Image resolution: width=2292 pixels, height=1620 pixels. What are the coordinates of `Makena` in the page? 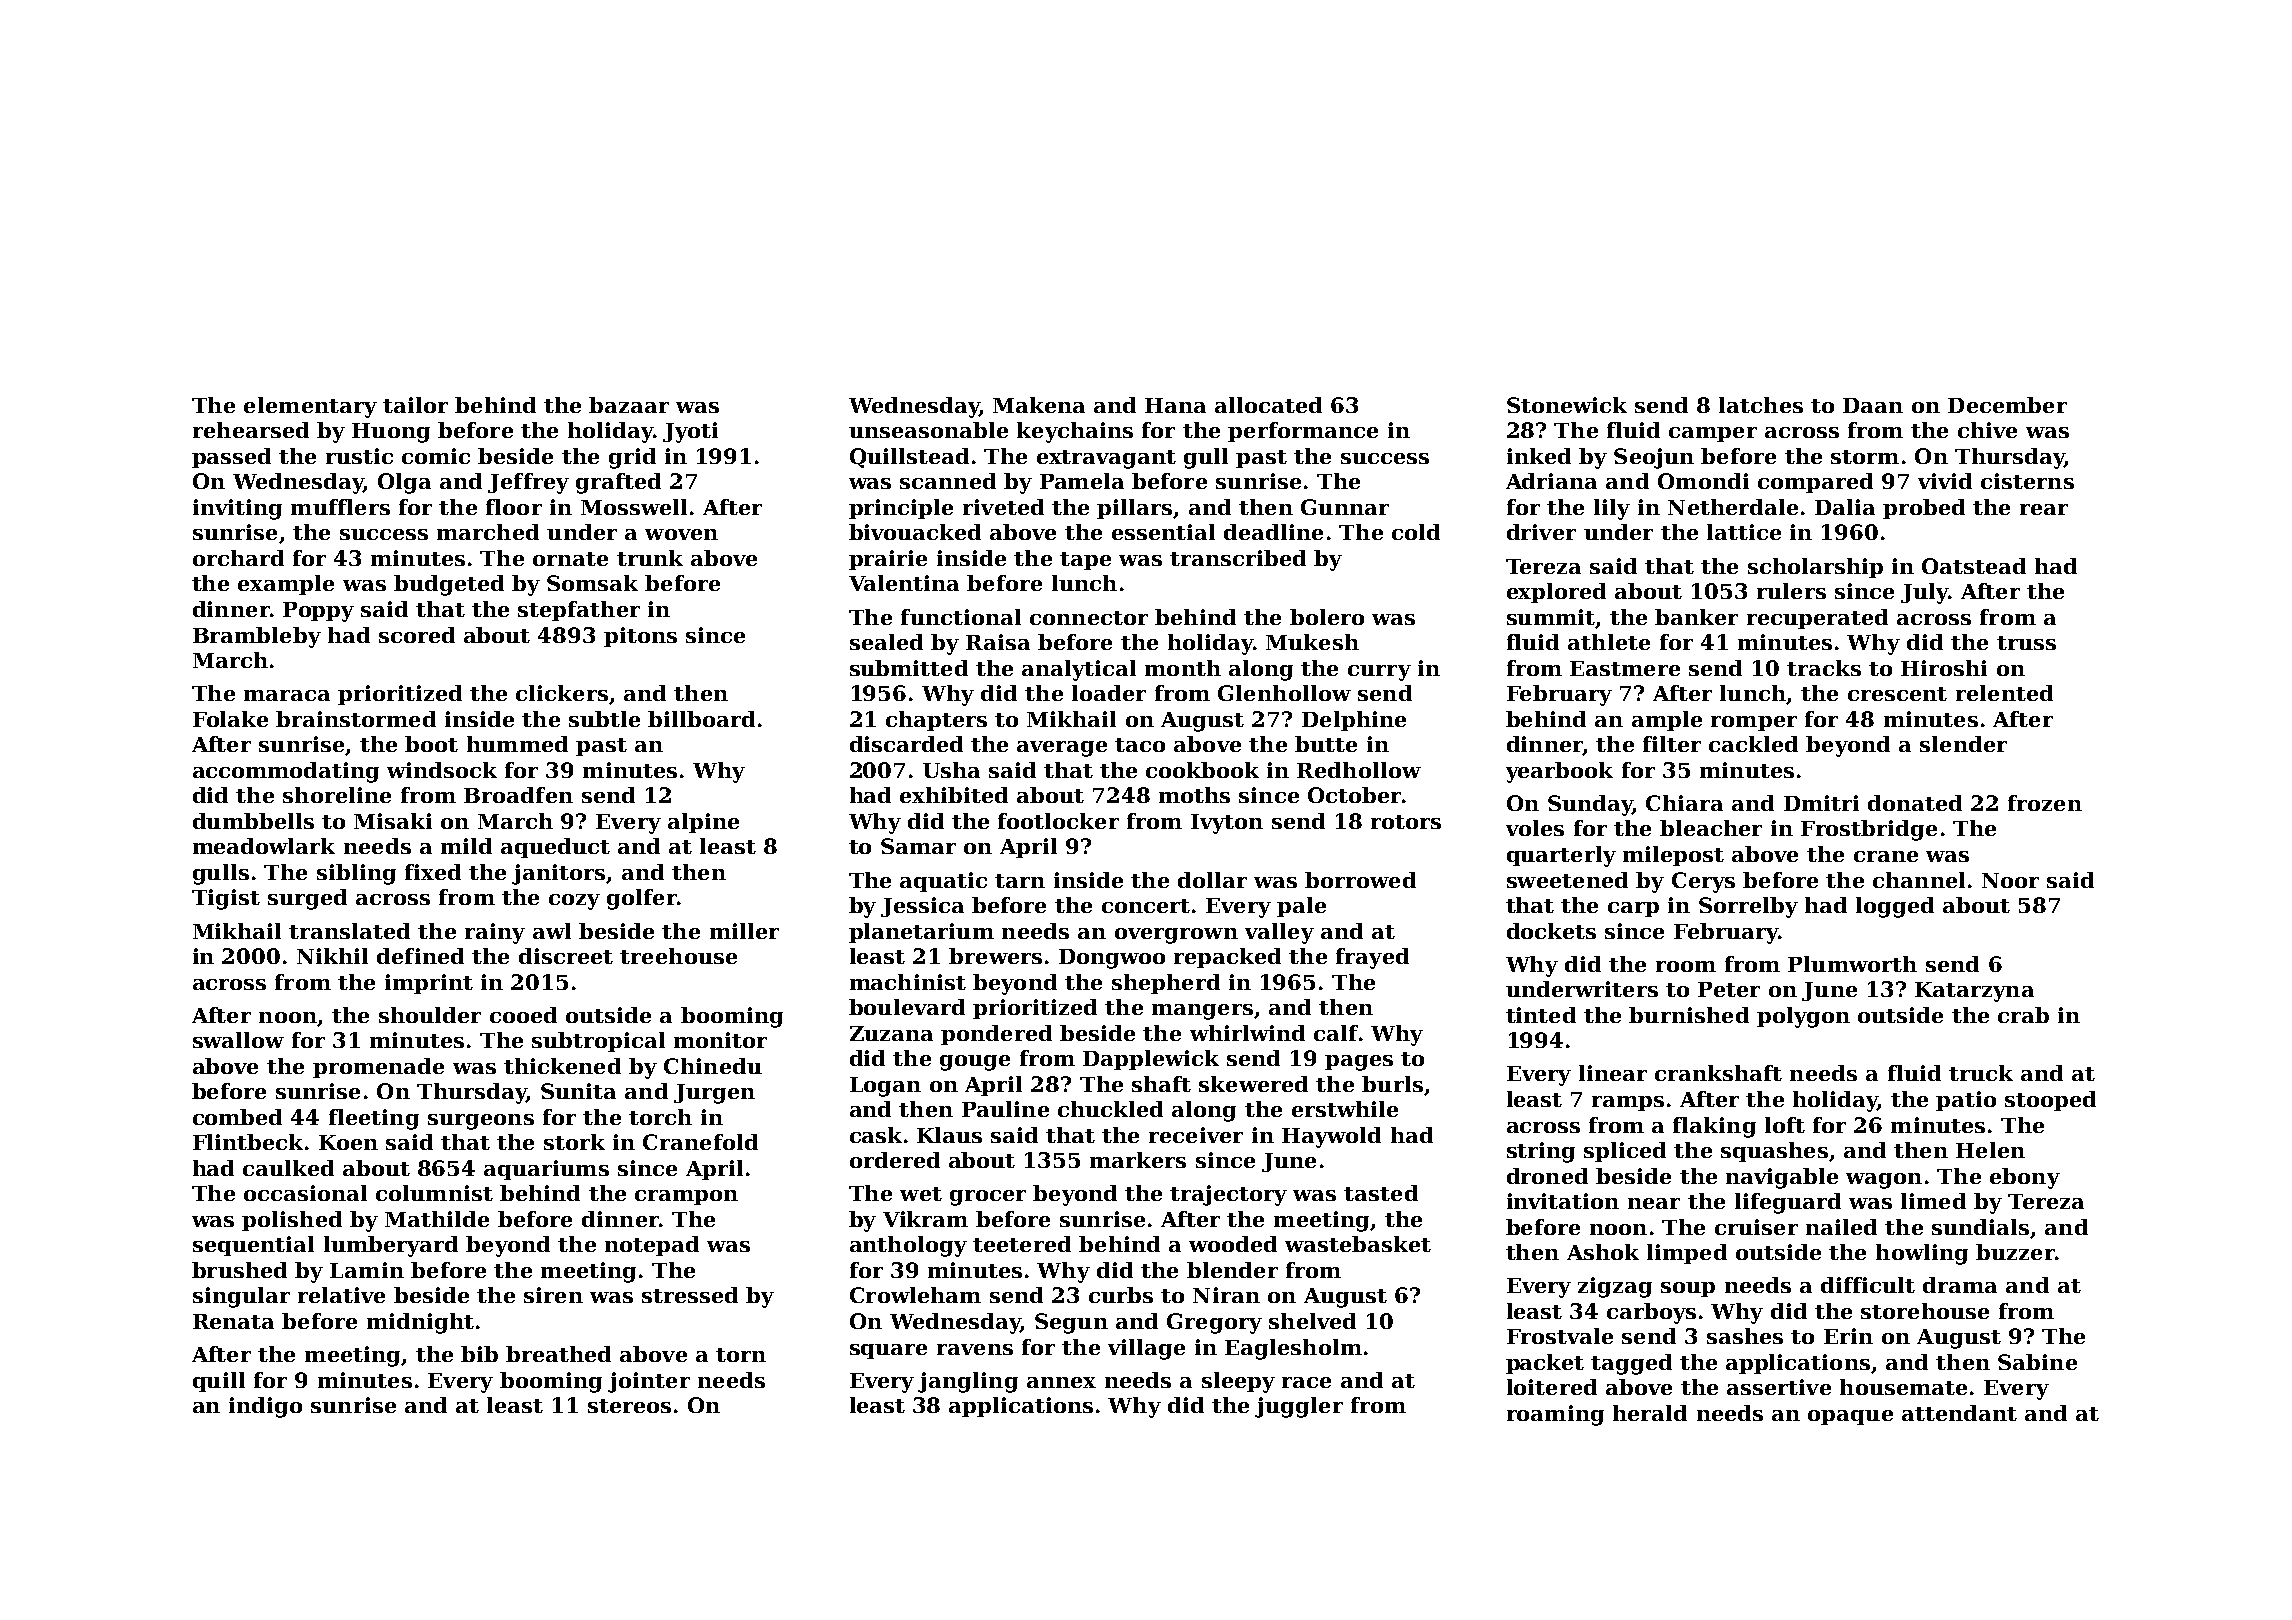 It's located at (1039, 405).
